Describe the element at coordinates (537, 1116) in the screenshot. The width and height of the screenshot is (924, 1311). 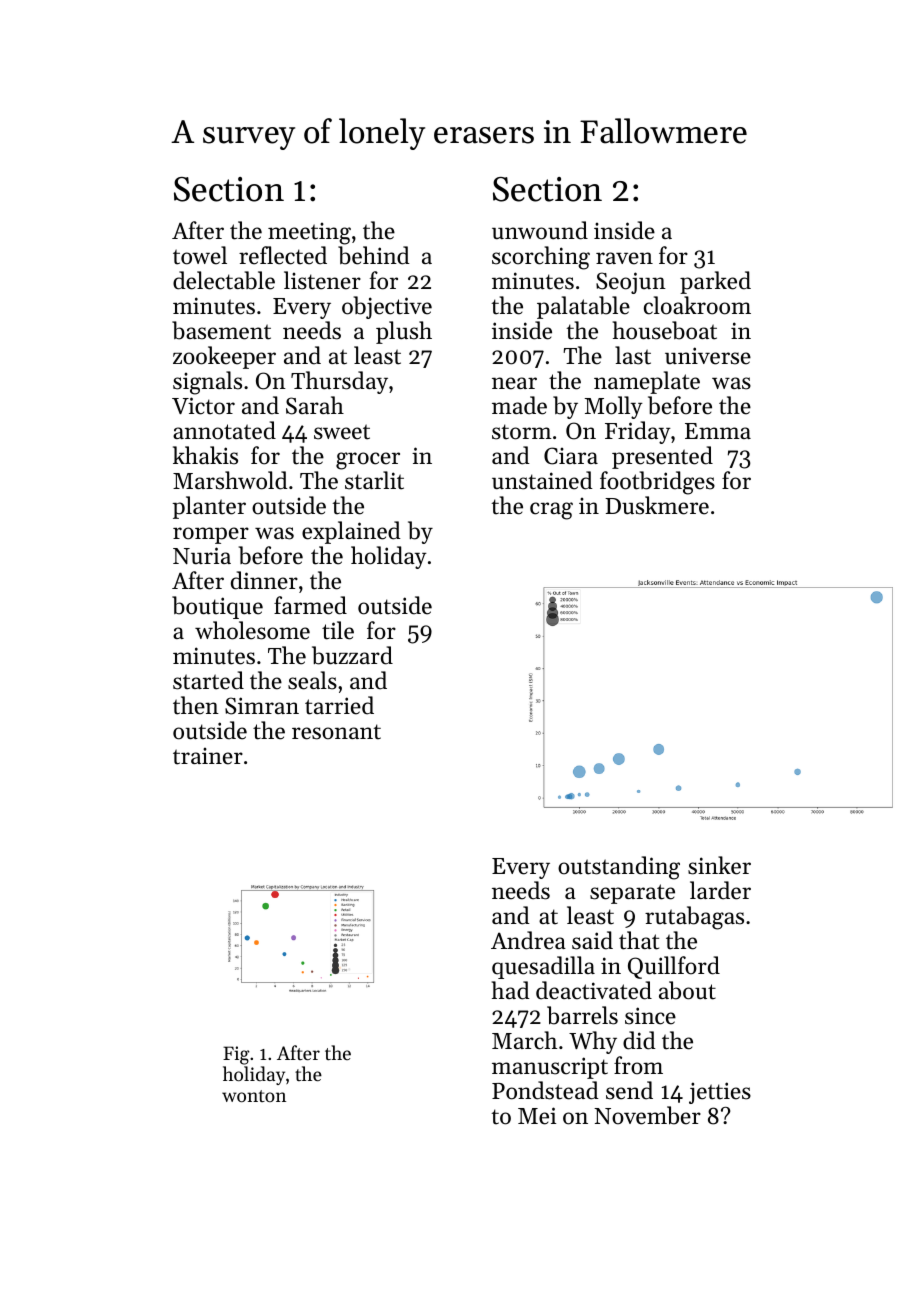
I see `Mei` at that location.
